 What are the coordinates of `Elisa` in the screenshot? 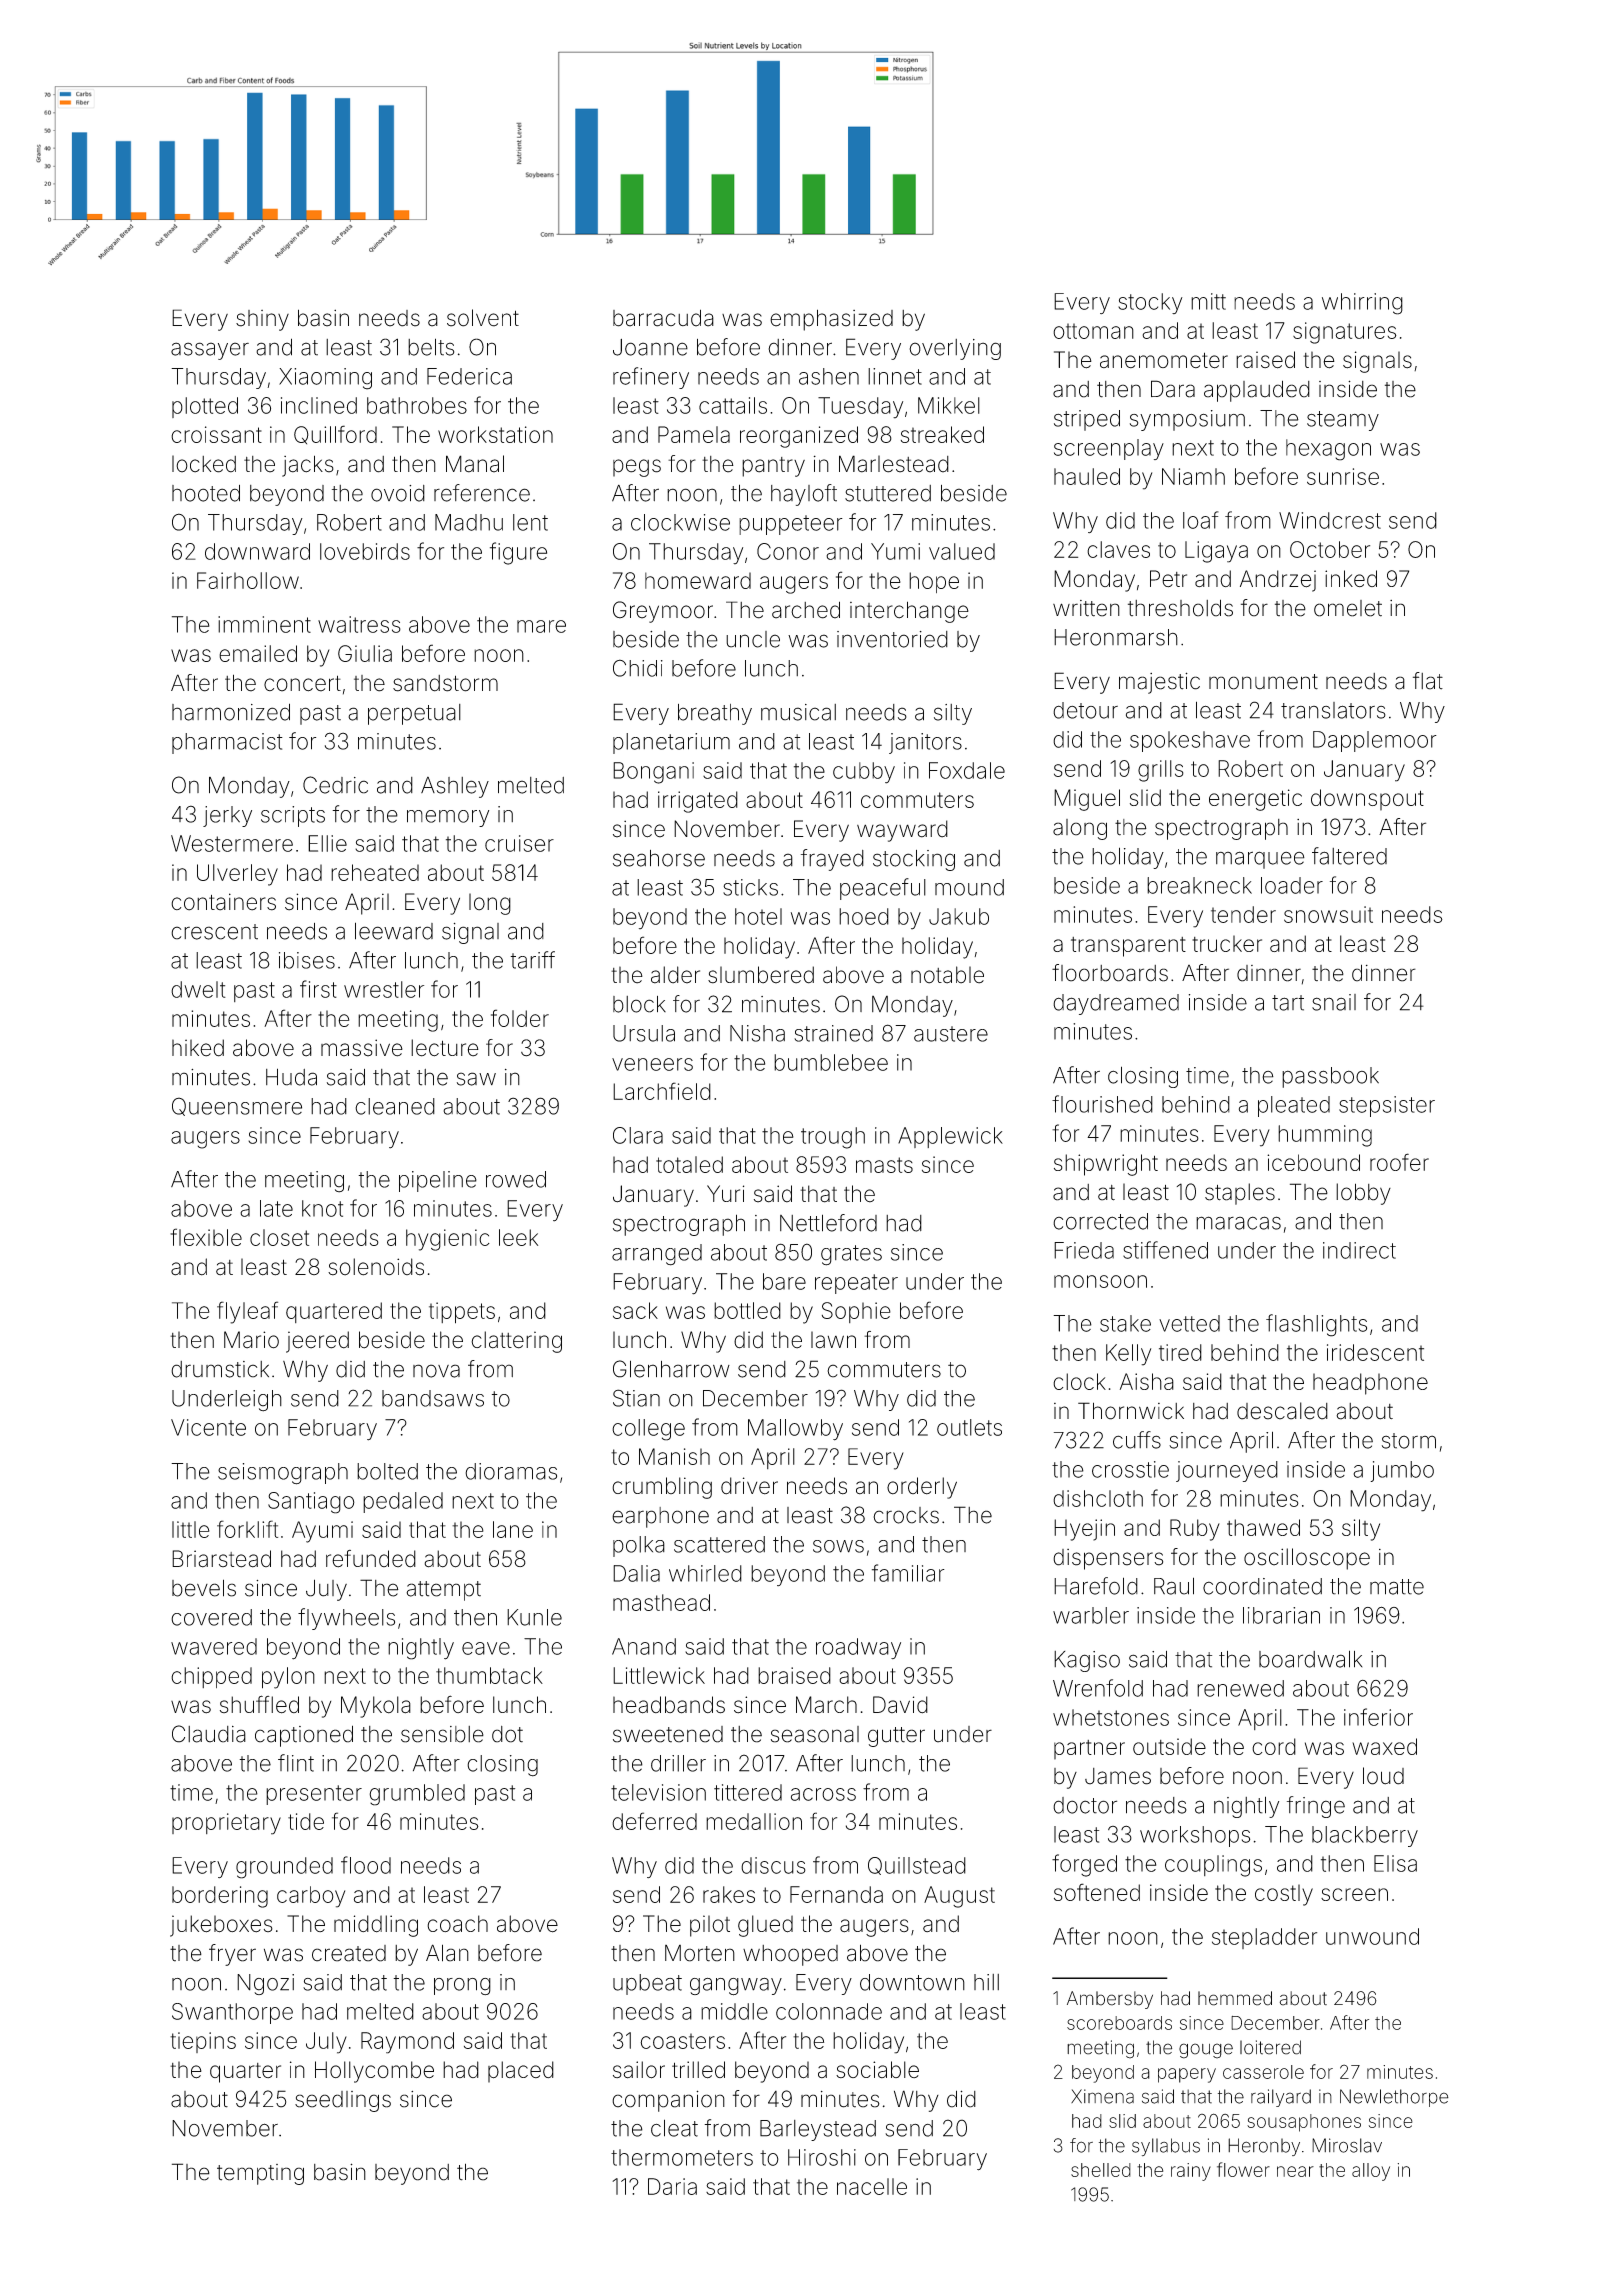 It's located at (1395, 1863).
